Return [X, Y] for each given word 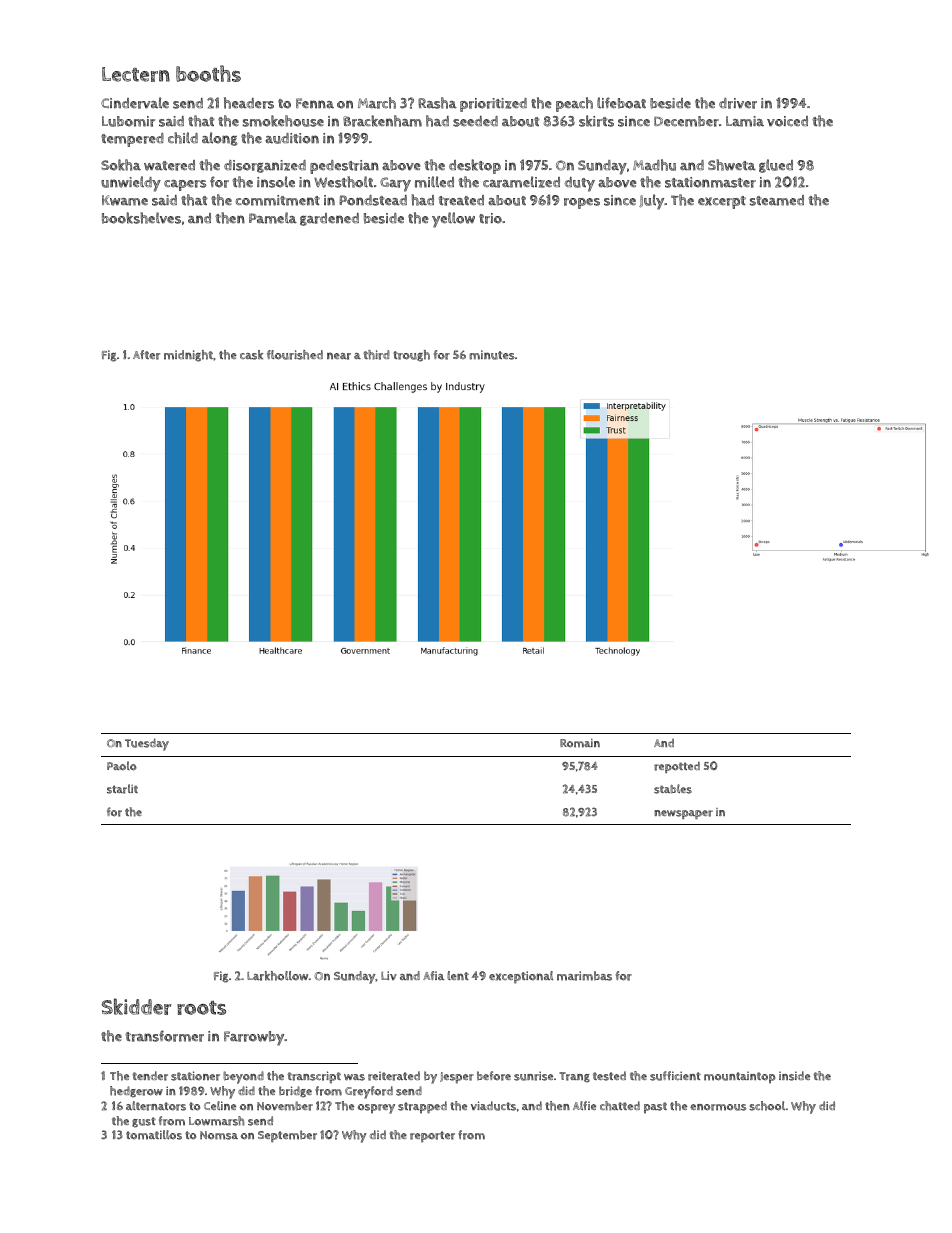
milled [434, 182]
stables [673, 789]
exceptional [521, 977]
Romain [580, 743]
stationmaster [710, 182]
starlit [122, 789]
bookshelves [141, 218]
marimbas [584, 976]
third [376, 355]
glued [776, 166]
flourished [295, 355]
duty [579, 184]
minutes [492, 355]
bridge [295, 1092]
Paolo [122, 766]
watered [169, 165]
